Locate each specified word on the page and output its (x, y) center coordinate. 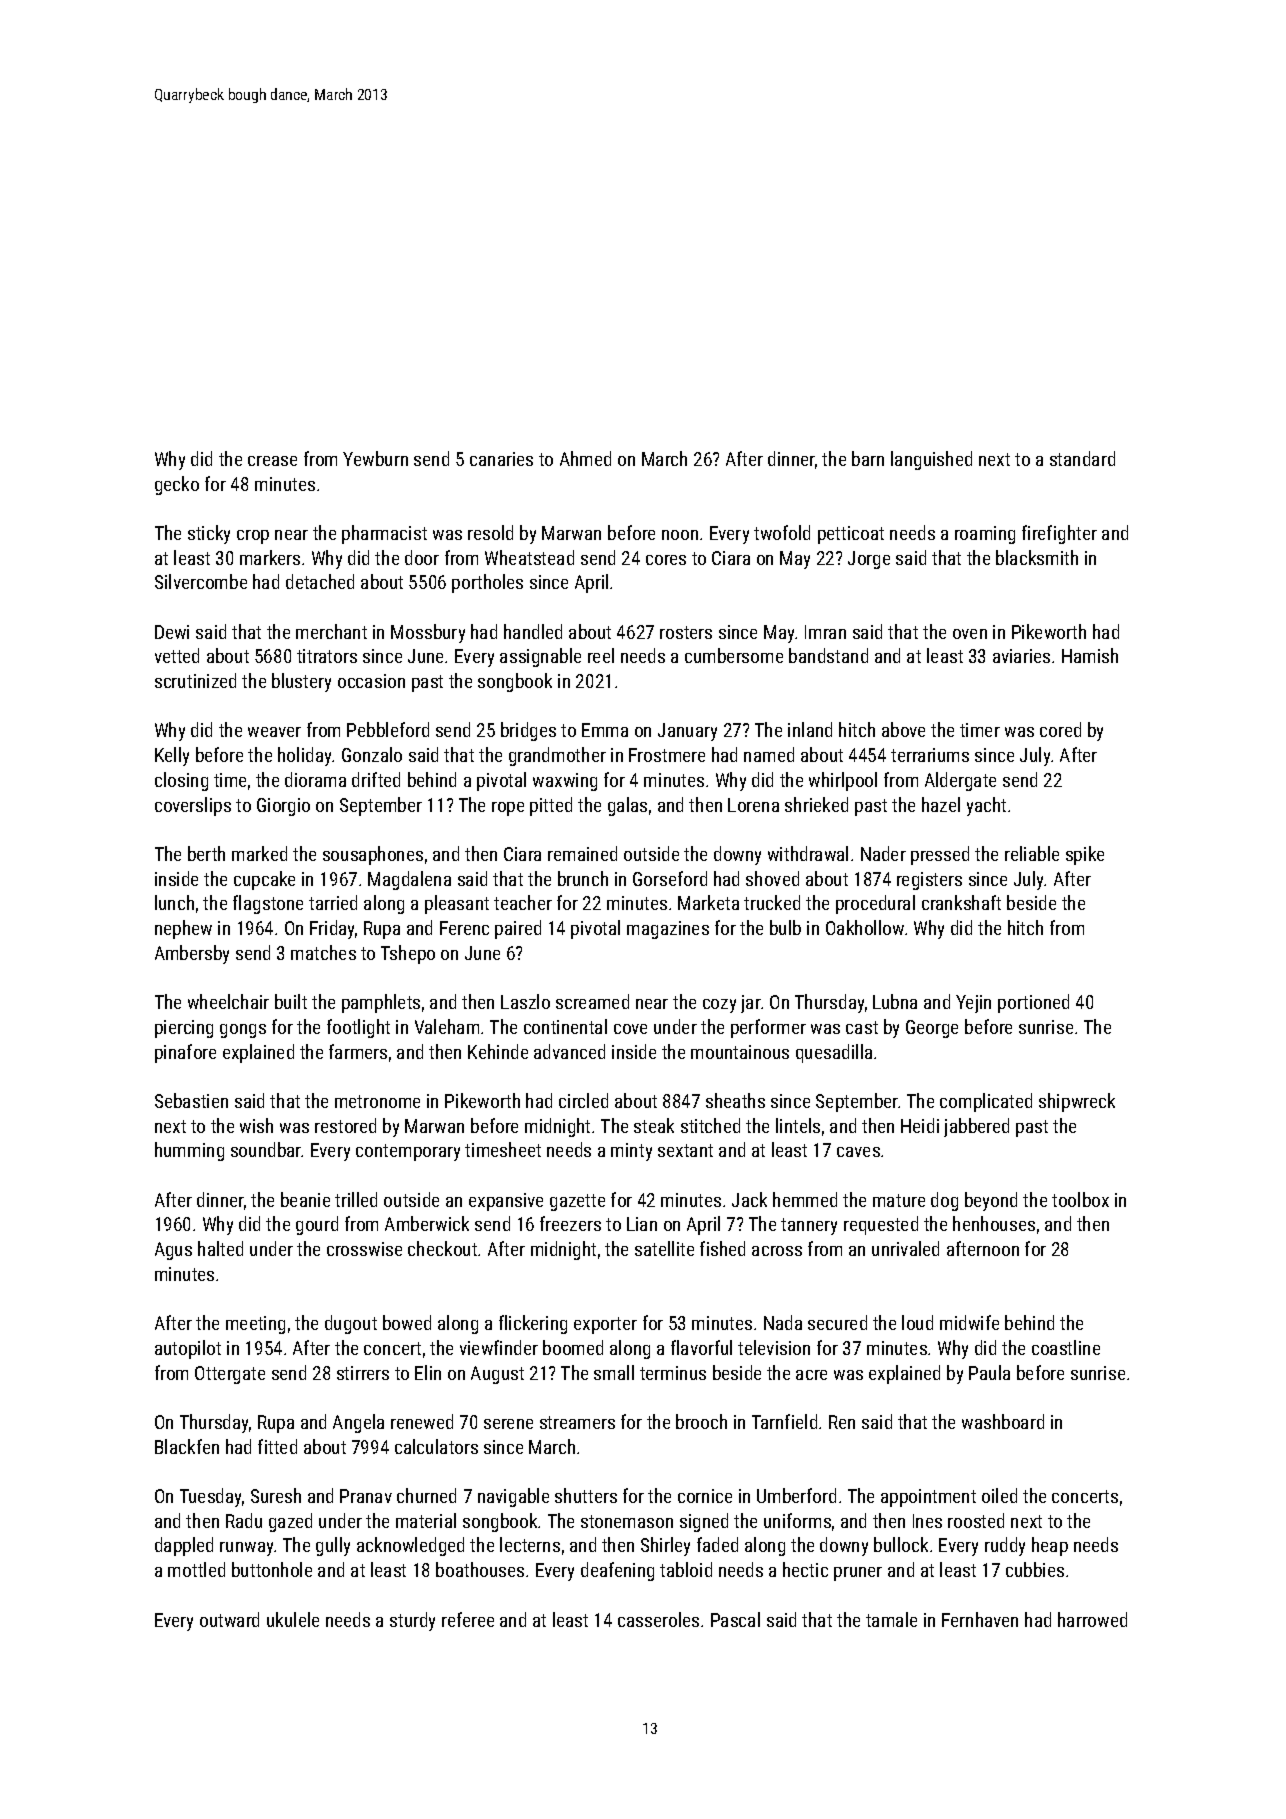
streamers (577, 1422)
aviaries (1021, 656)
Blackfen (187, 1446)
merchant (331, 631)
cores (666, 560)
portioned (1033, 1003)
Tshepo (408, 954)
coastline (1066, 1347)
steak (654, 1125)
